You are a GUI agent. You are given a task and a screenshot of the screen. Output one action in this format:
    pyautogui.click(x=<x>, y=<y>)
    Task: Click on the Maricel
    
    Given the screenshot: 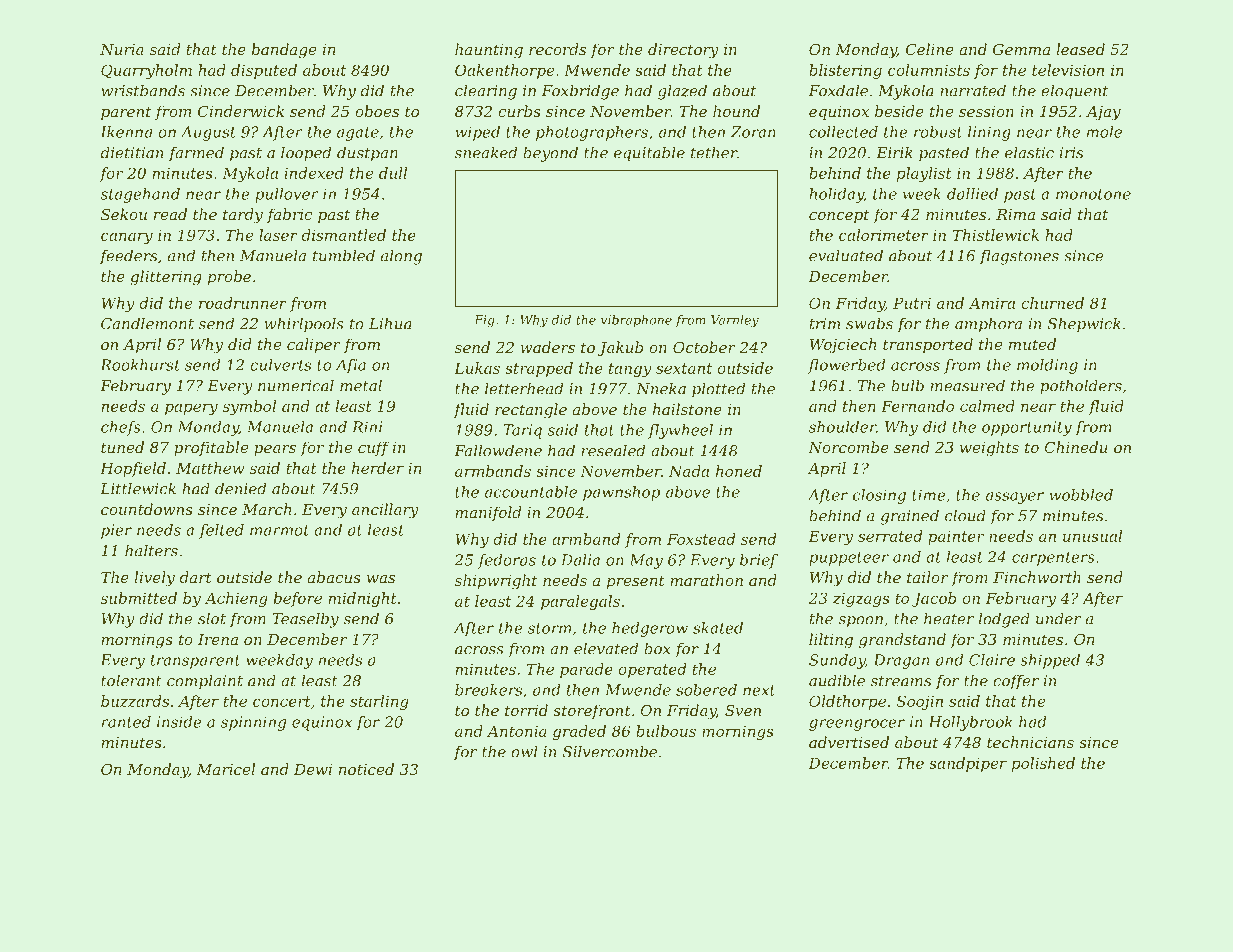 What is the action you would take?
    pyautogui.click(x=225, y=769)
